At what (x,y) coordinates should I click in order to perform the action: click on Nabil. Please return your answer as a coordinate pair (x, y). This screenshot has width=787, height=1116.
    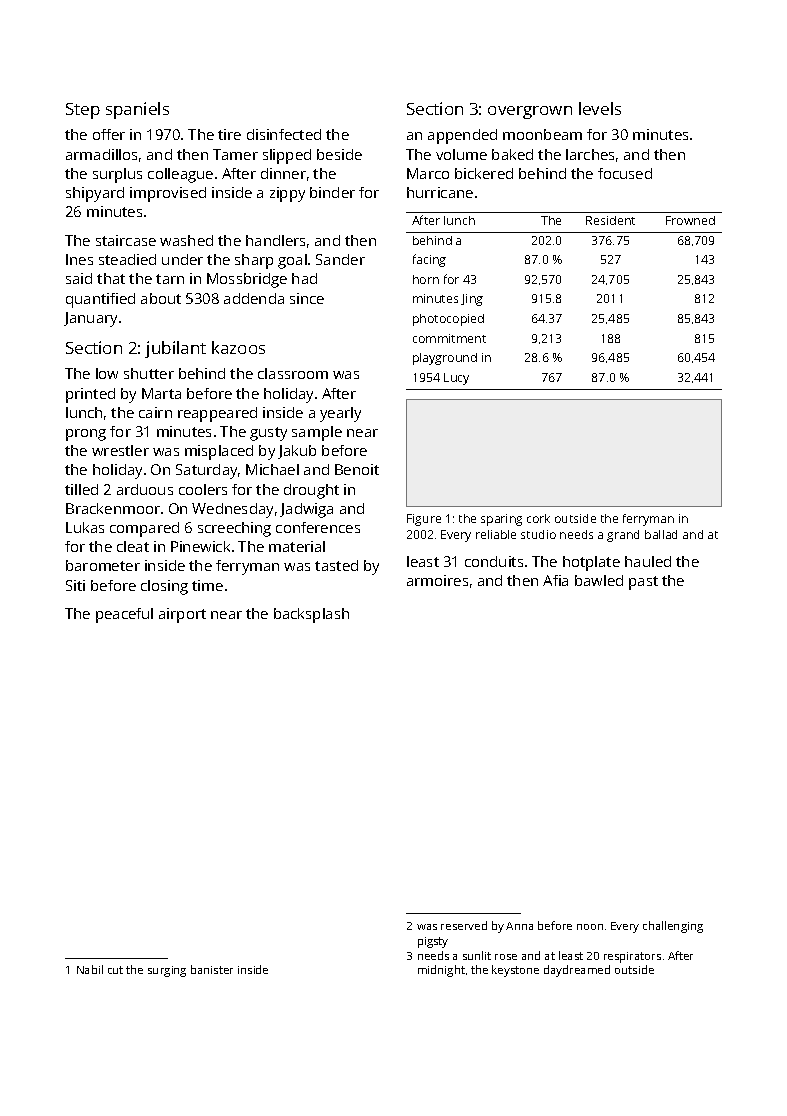
    Looking at the image, I should click on (90, 969).
